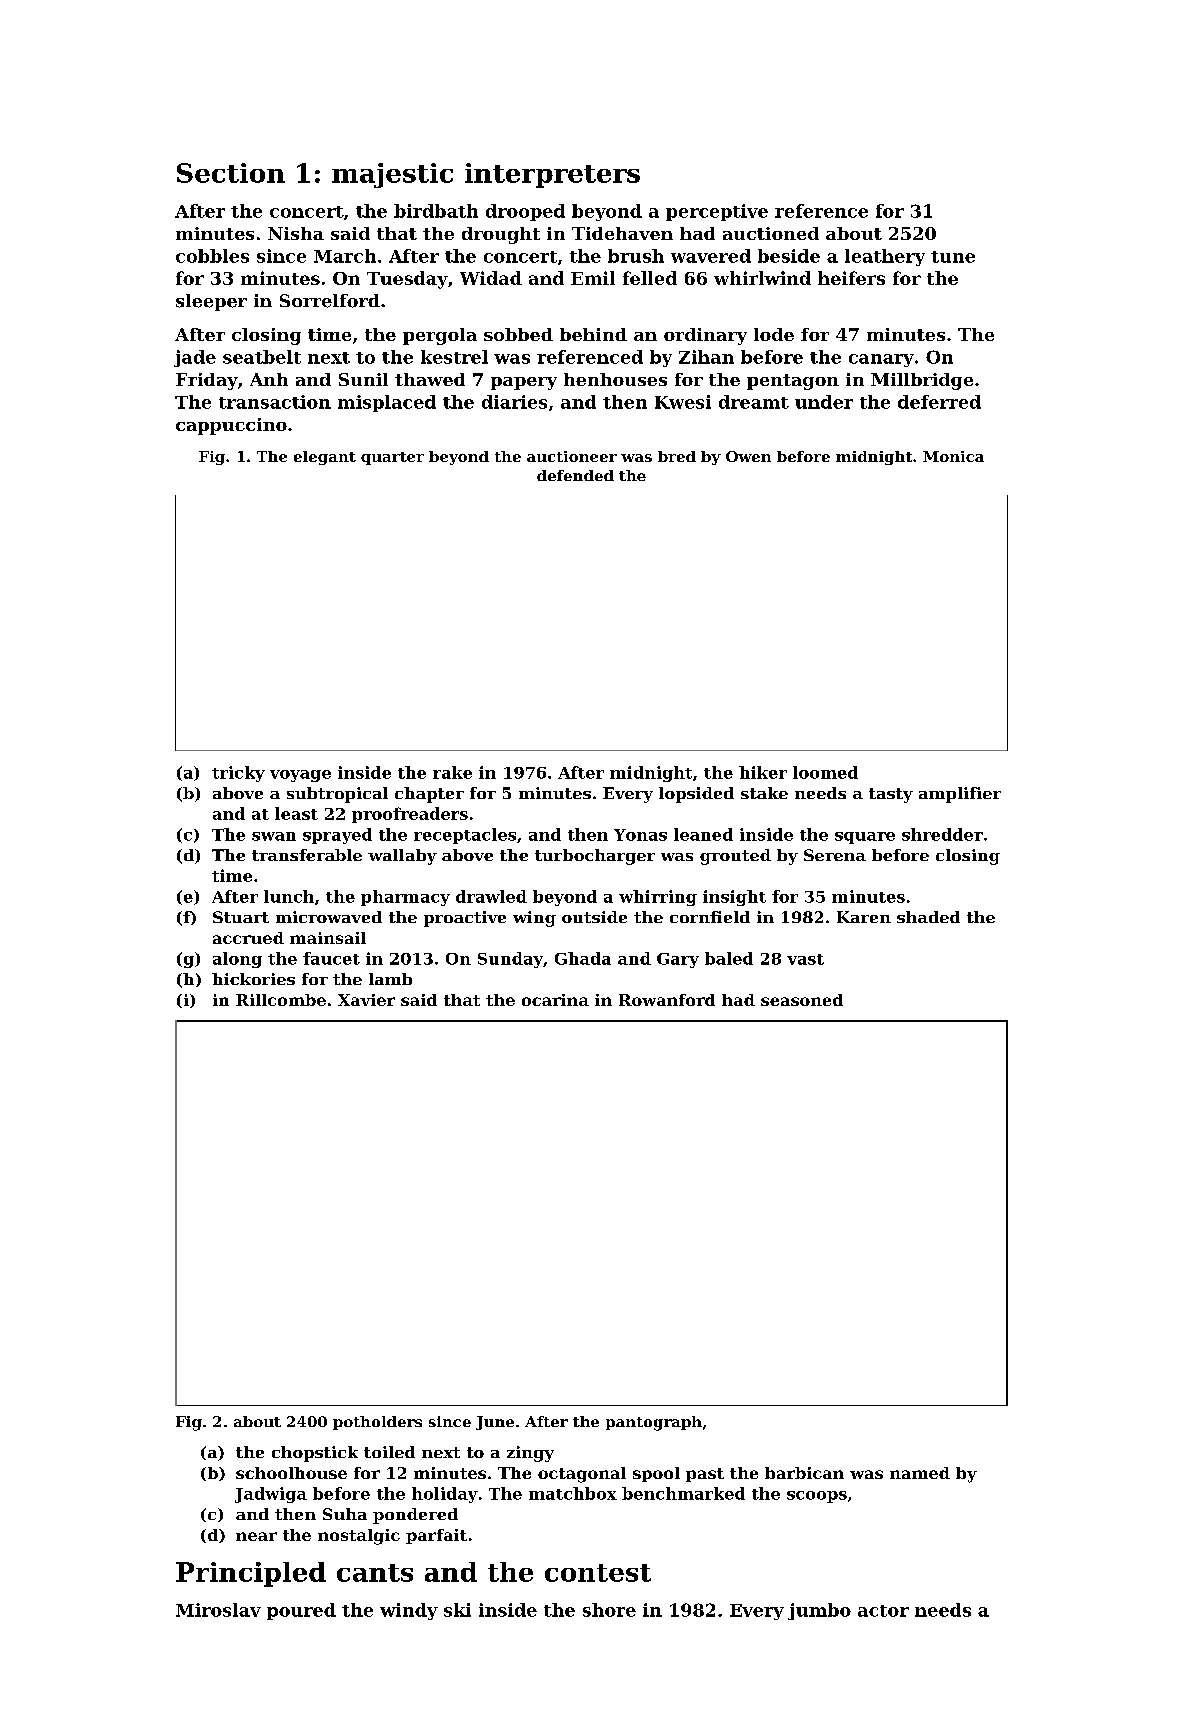  Describe the element at coordinates (802, 1000) in the screenshot. I see `seasoned` at that location.
